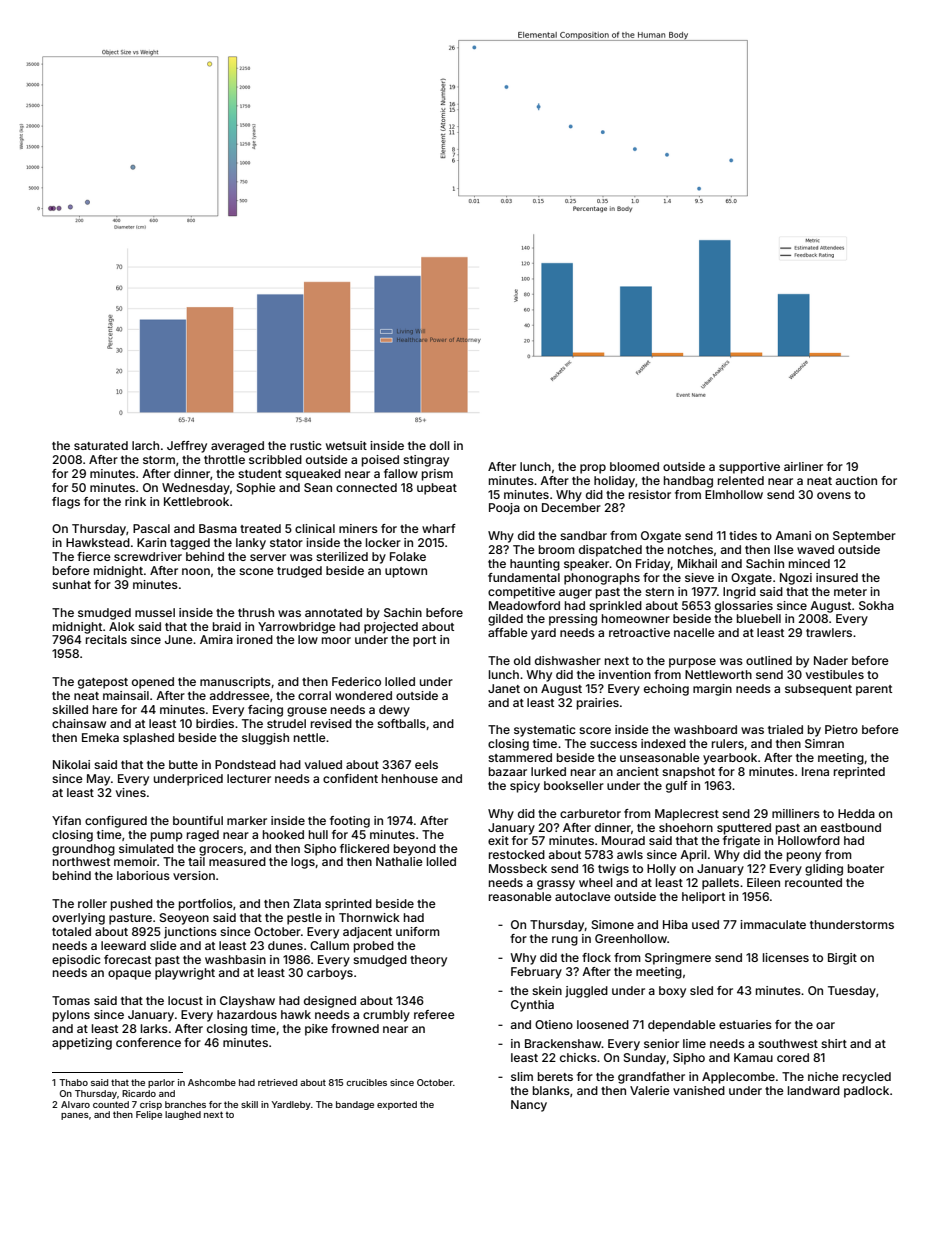 The image size is (952, 1233). Describe the element at coordinates (867, 1078) in the screenshot. I see `recycled` at that location.
